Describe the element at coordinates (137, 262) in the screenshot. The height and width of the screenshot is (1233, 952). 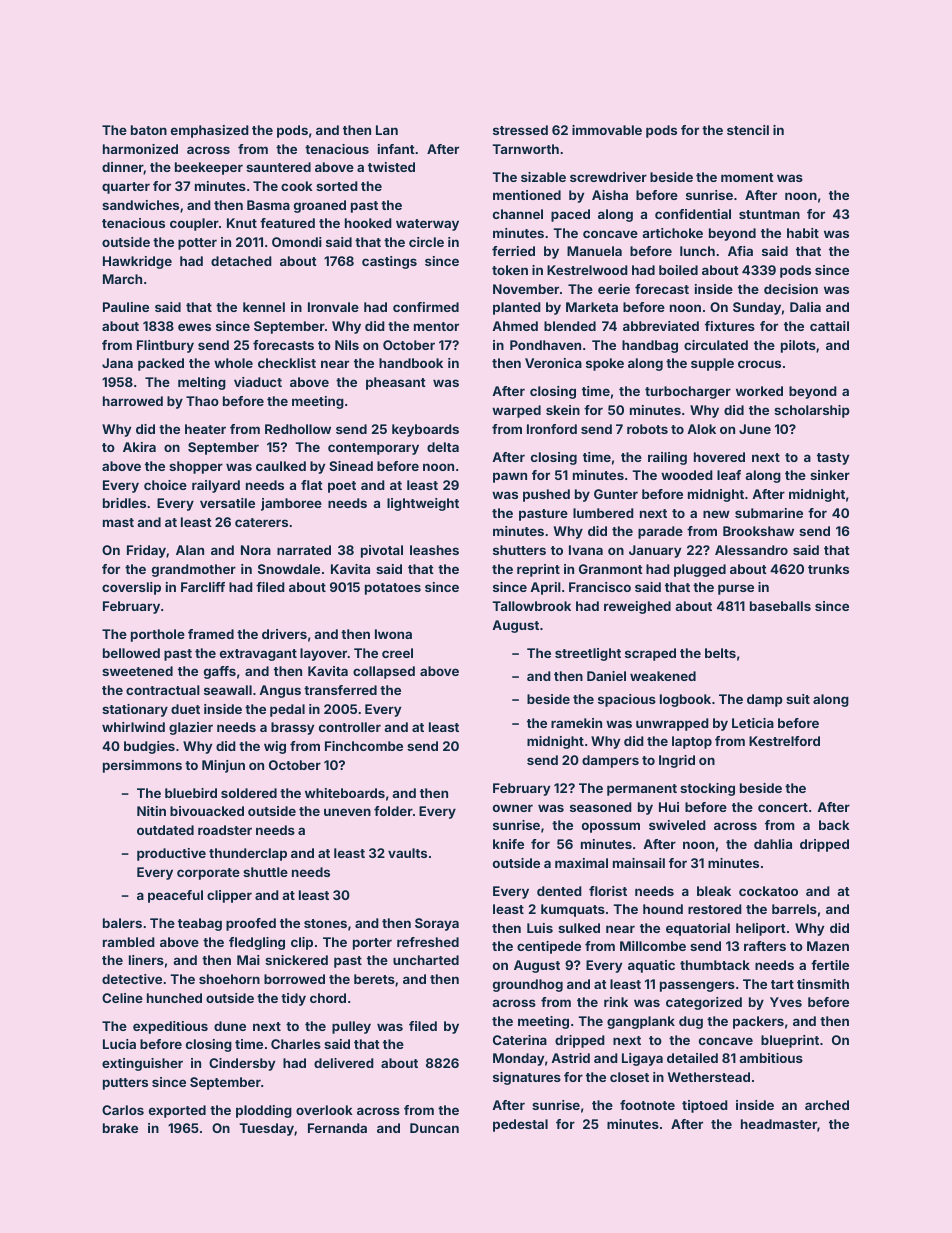
I see `Hawkridge` at that location.
